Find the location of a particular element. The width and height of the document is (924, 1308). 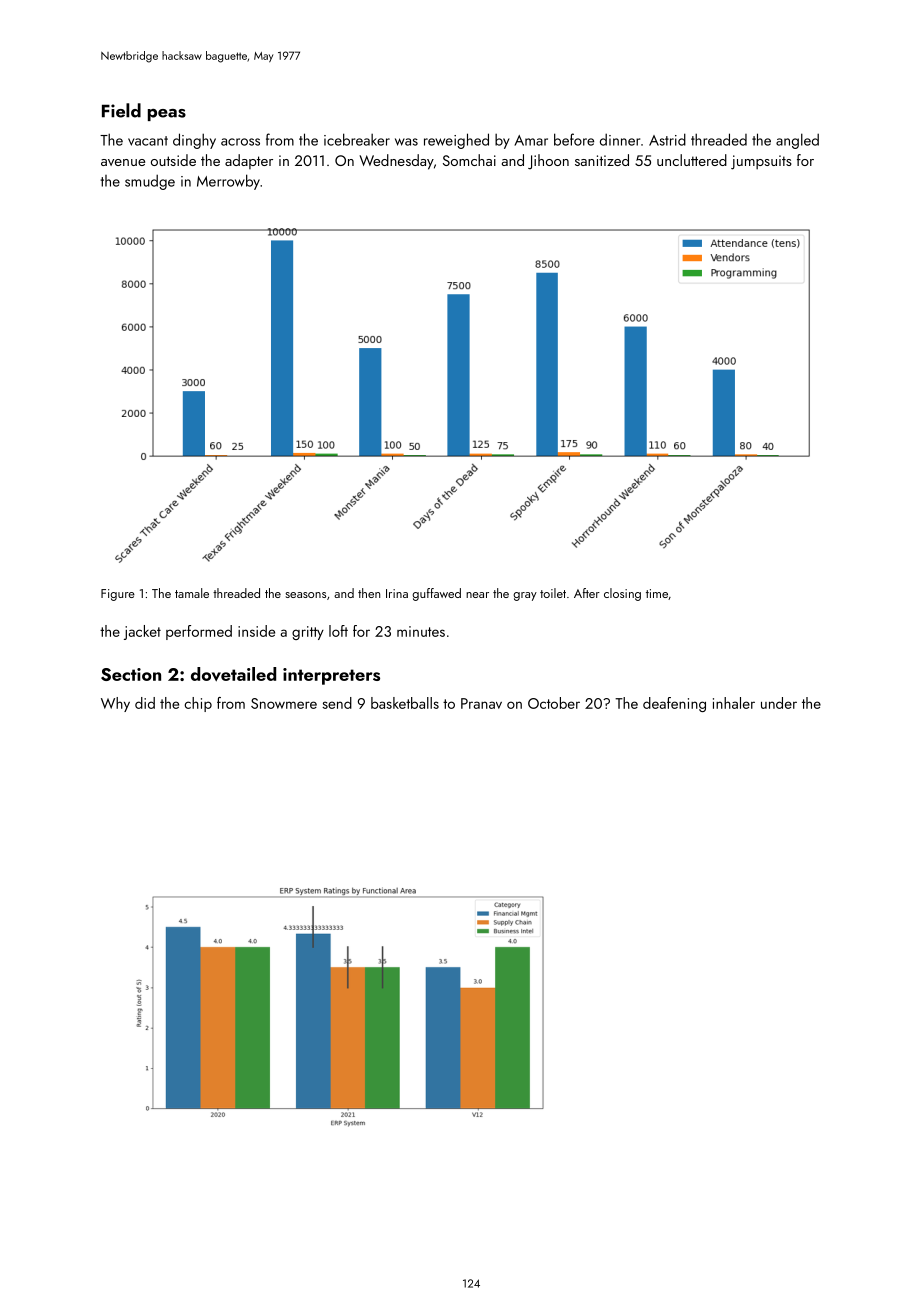

seasons is located at coordinates (305, 595).
